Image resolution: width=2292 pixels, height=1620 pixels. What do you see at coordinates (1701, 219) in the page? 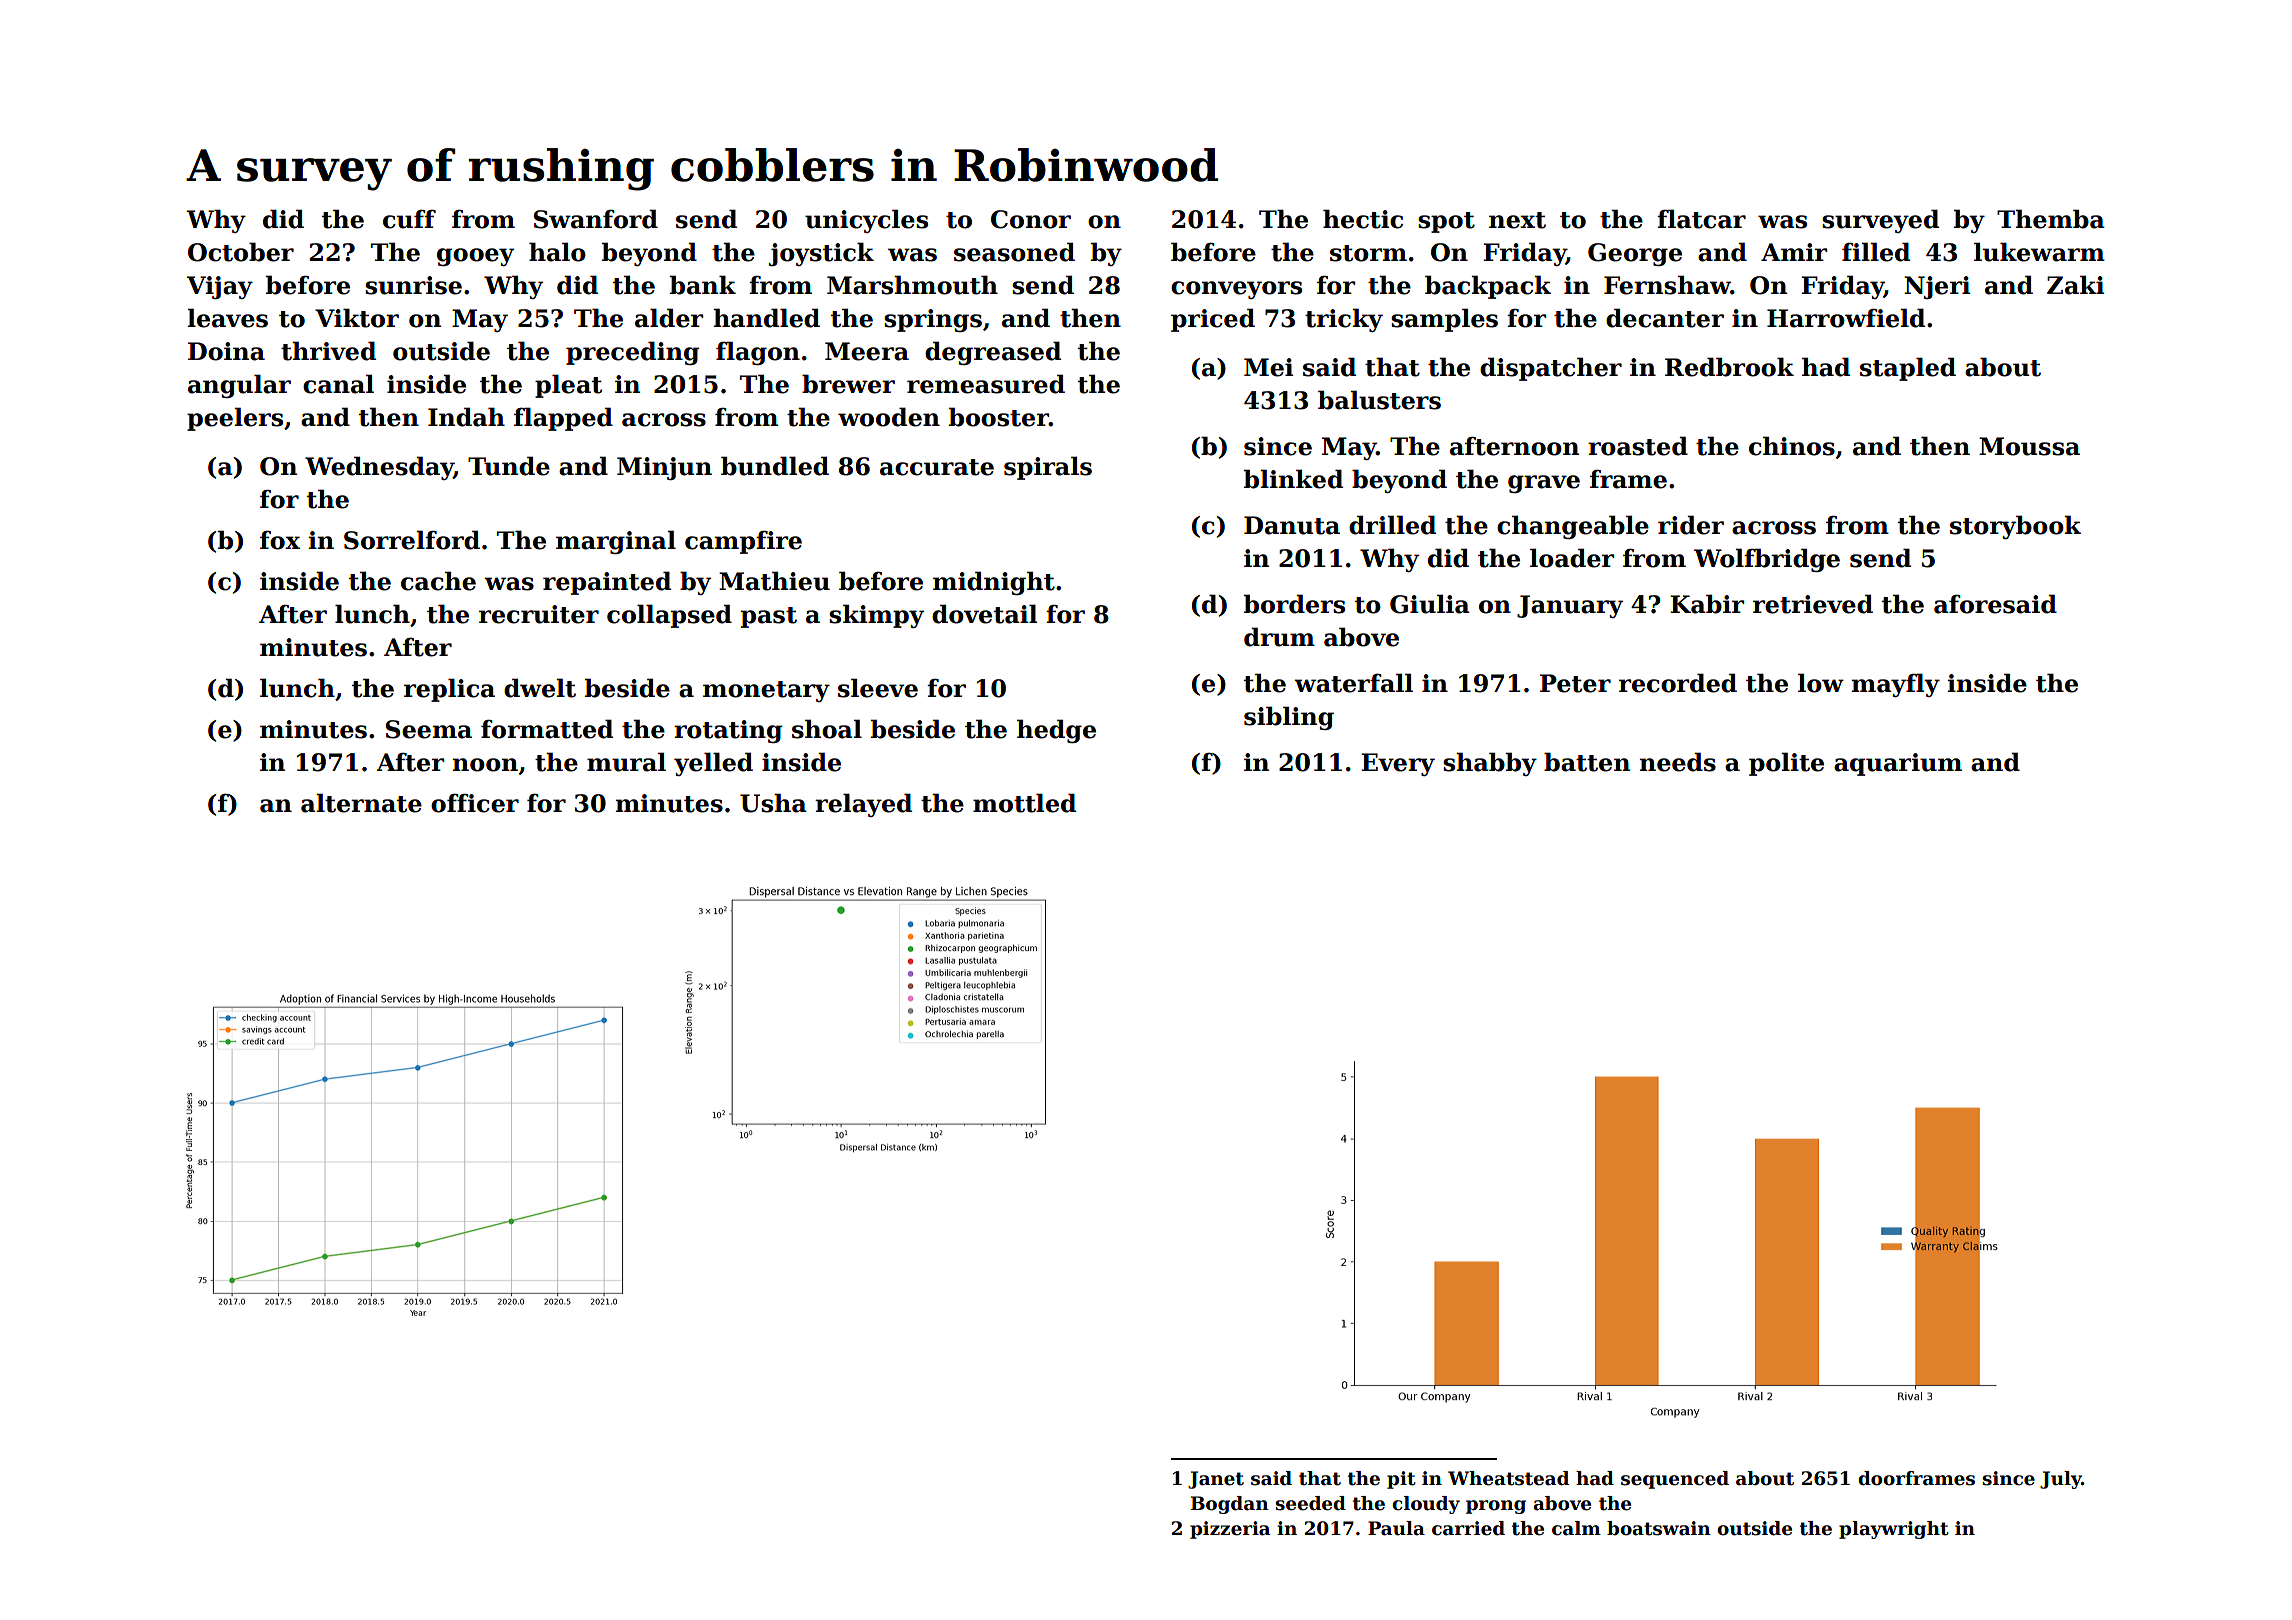
I see `flatcar` at bounding box center [1701, 219].
